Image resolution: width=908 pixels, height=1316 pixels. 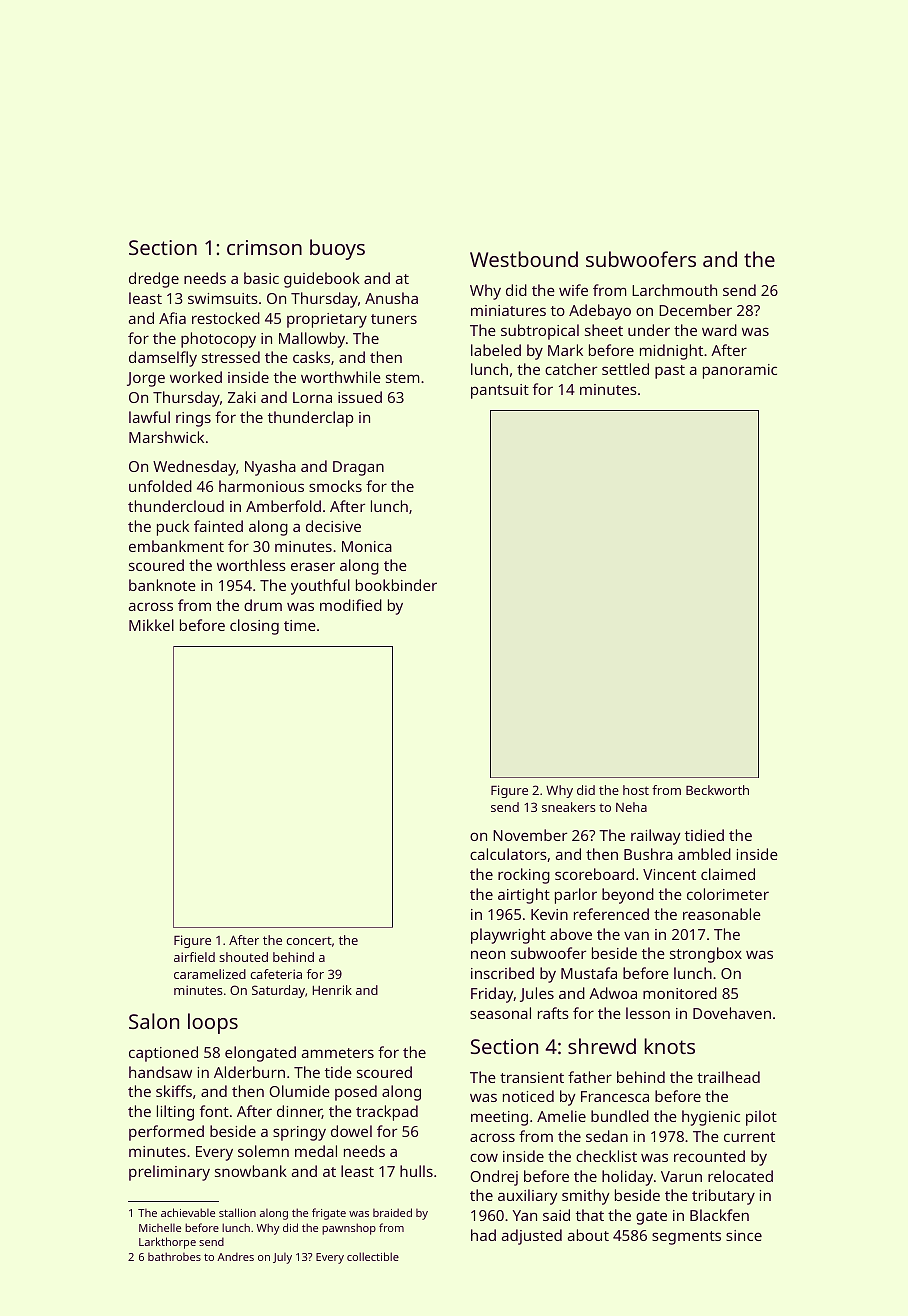 I want to click on preliminary, so click(x=169, y=1173).
